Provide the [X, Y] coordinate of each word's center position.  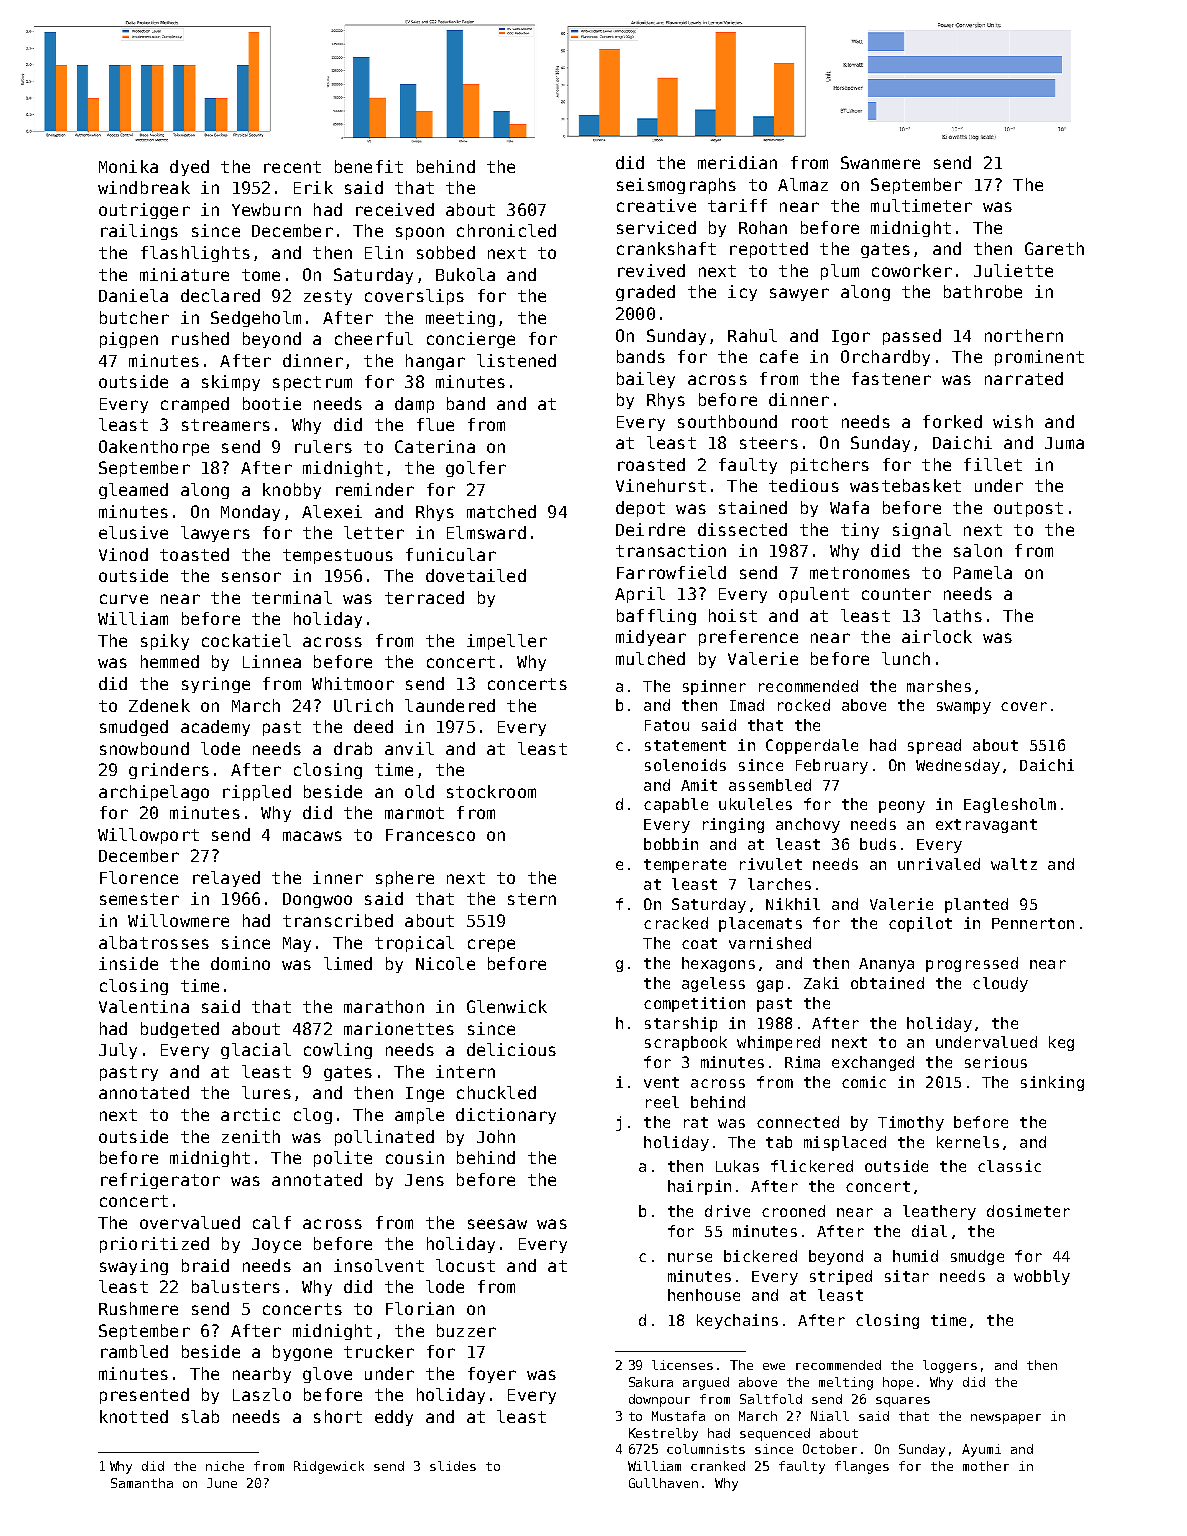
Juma [1064, 443]
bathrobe [983, 291]
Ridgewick [329, 1467]
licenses [682, 1365]
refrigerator [160, 1181]
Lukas [737, 1166]
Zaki [821, 983]
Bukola [465, 274]
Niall [830, 1416]
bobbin [671, 844]
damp [414, 405]
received [395, 209]
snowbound [144, 748]
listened [516, 360]
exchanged [873, 1063]
